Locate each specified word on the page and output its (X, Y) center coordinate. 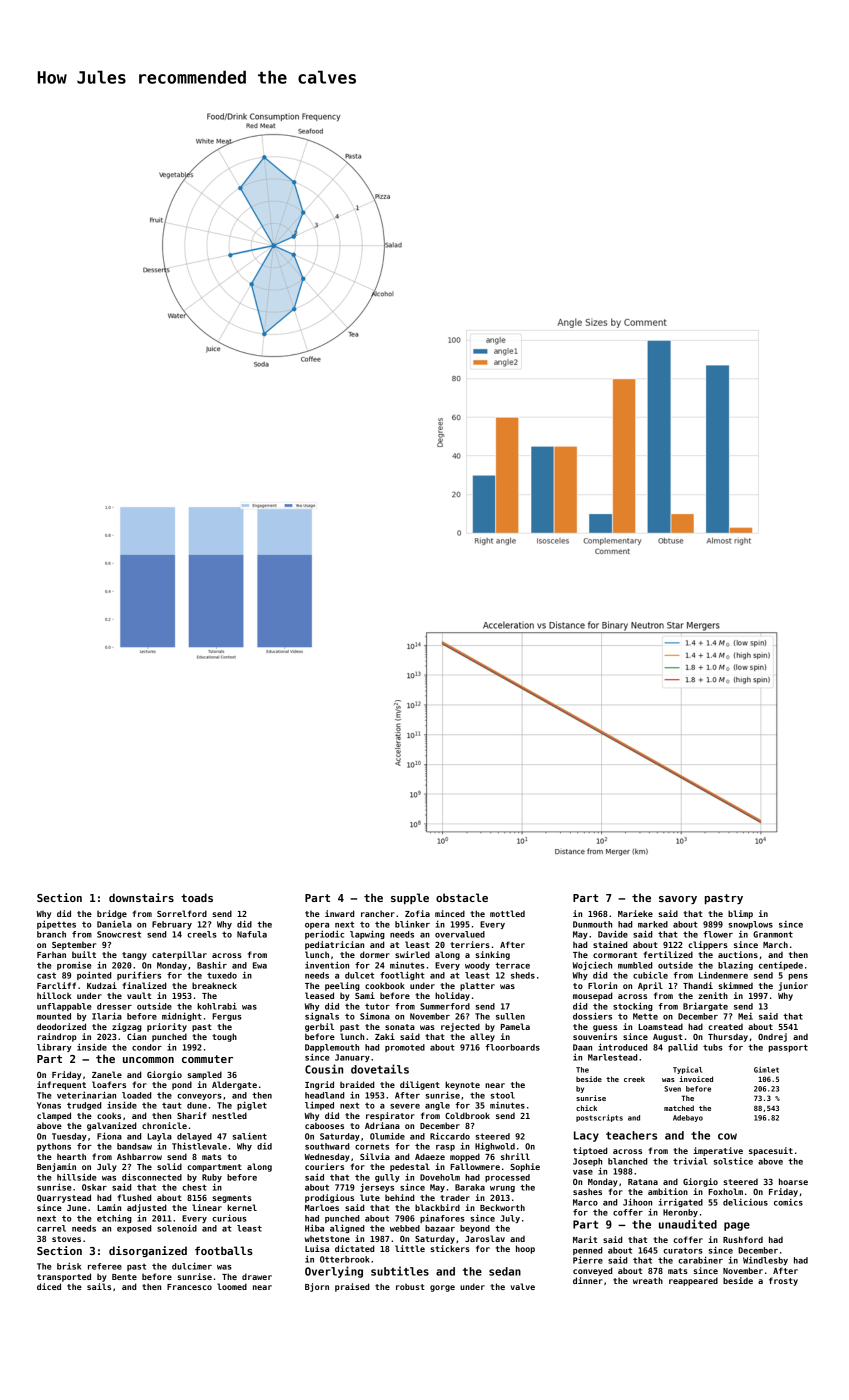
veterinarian (86, 1095)
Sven (672, 1089)
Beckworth (502, 1207)
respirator (390, 1116)
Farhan (51, 954)
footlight (402, 975)
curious (229, 1218)
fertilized (668, 954)
